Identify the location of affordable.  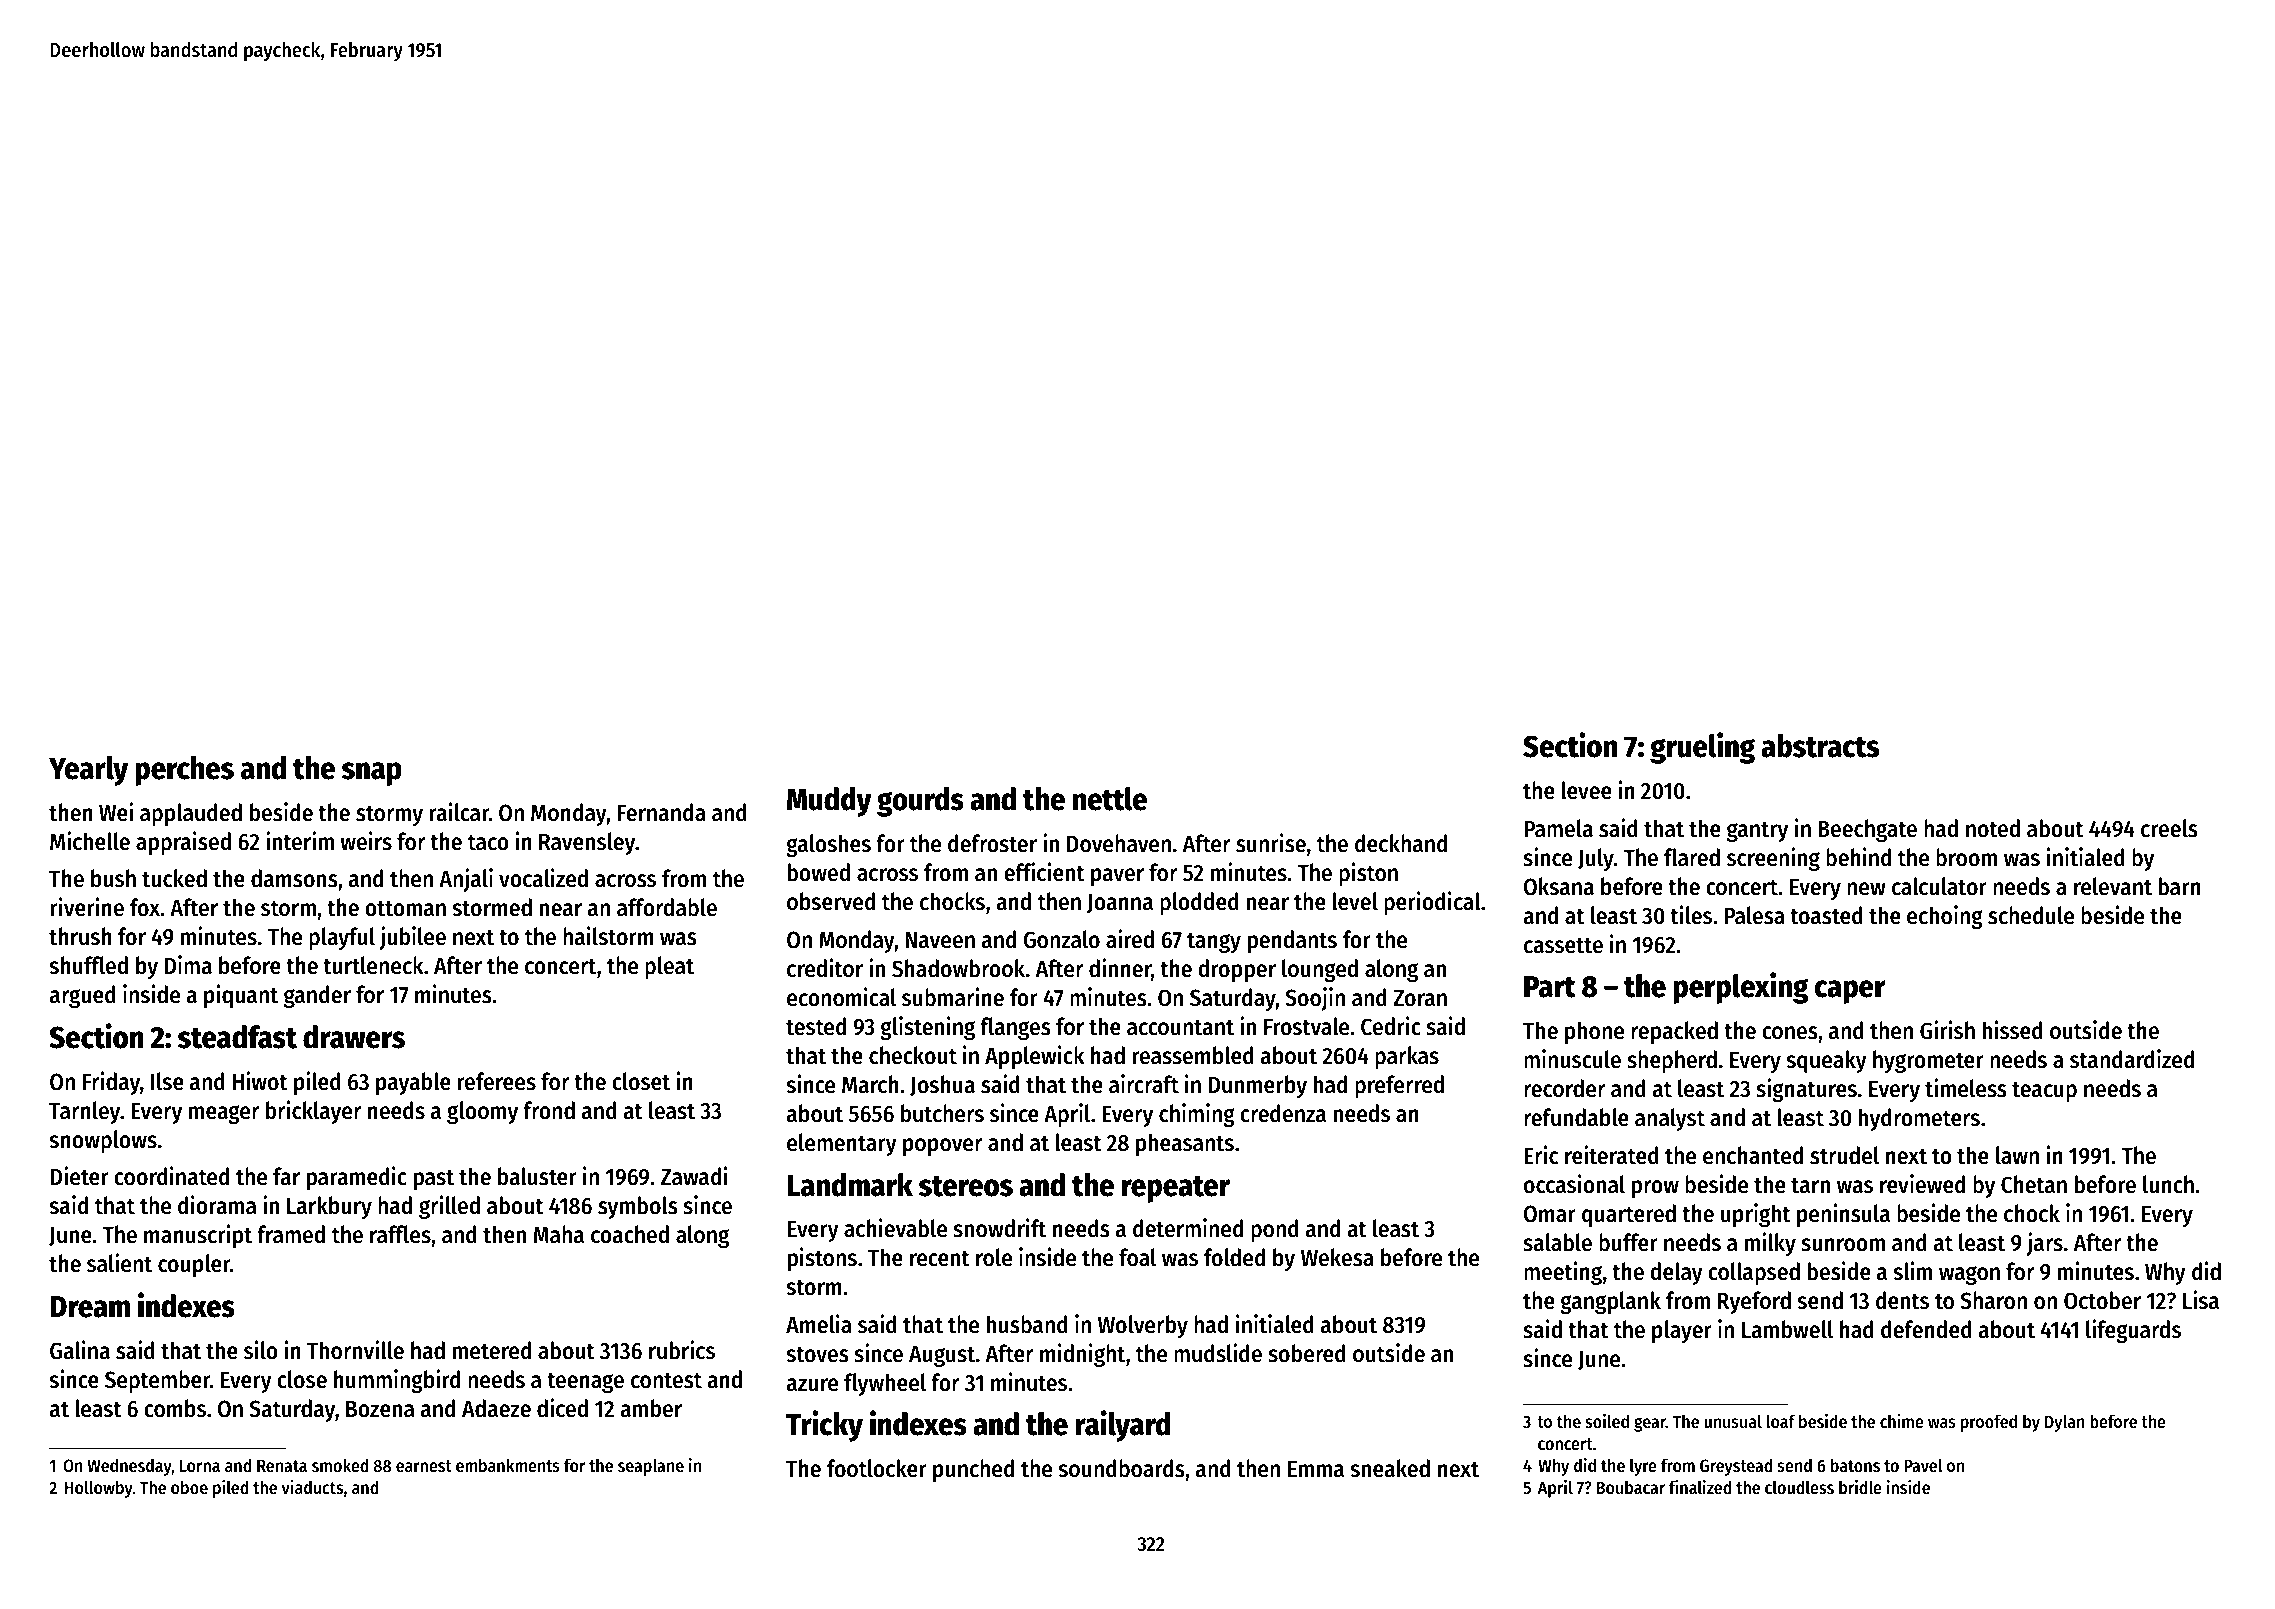
(667, 907).
